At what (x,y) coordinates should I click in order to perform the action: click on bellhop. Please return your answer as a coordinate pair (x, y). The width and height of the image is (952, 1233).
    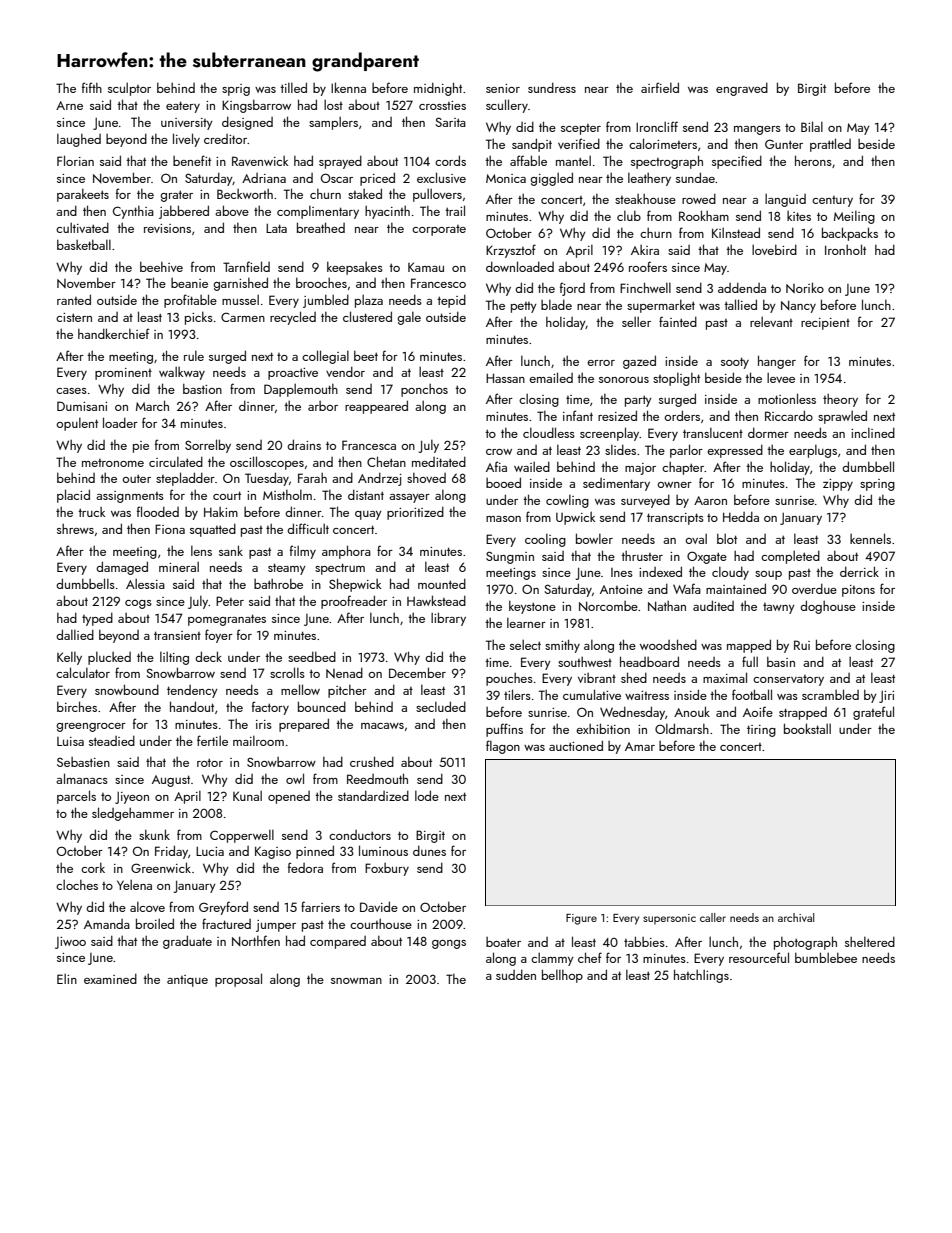
    Looking at the image, I should click on (562, 976).
